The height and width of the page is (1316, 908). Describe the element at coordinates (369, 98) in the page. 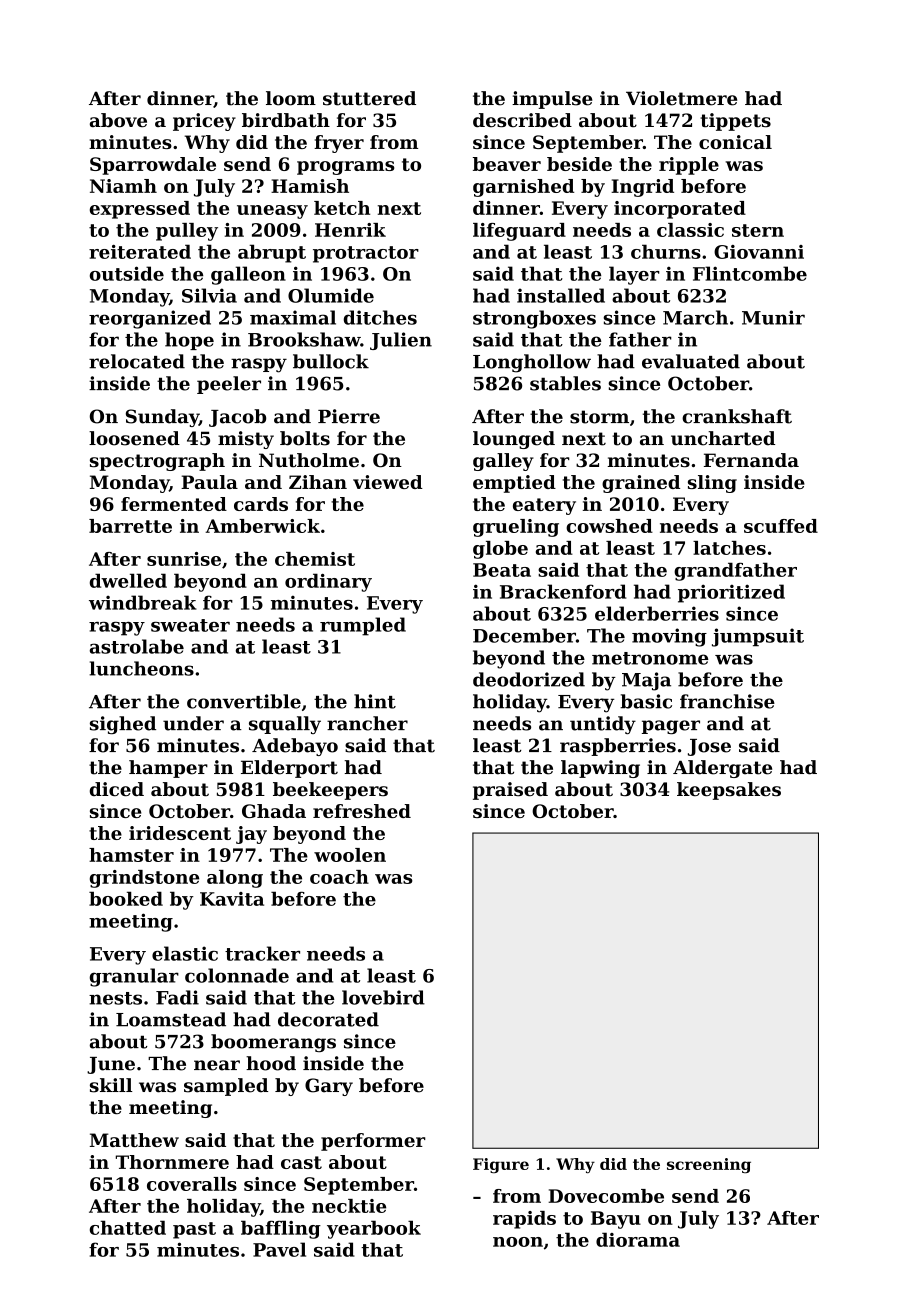

I see `stuttered` at that location.
